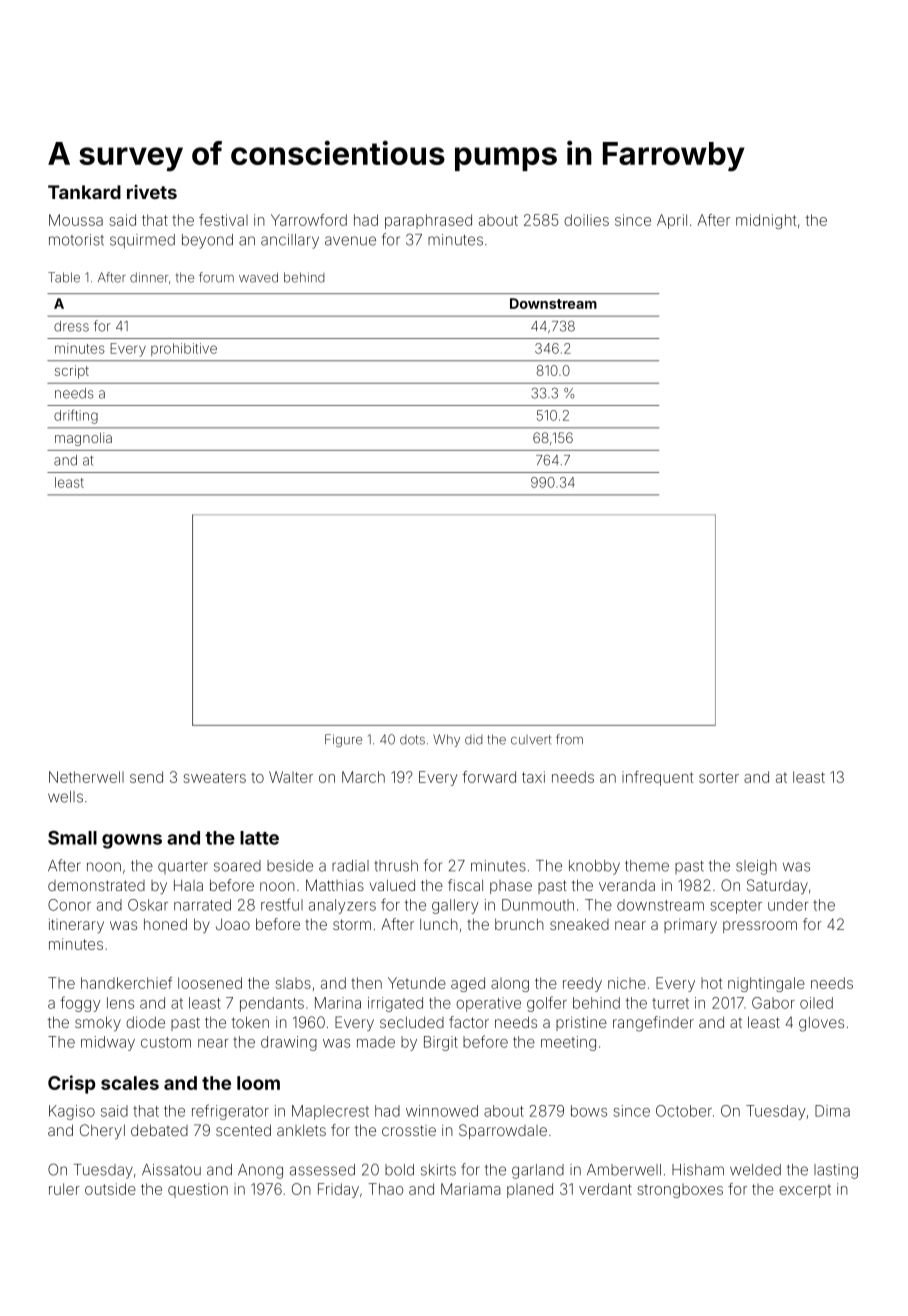 Image resolution: width=908 pixels, height=1316 pixels. What do you see at coordinates (350, 241) in the screenshot?
I see `avenue` at bounding box center [350, 241].
